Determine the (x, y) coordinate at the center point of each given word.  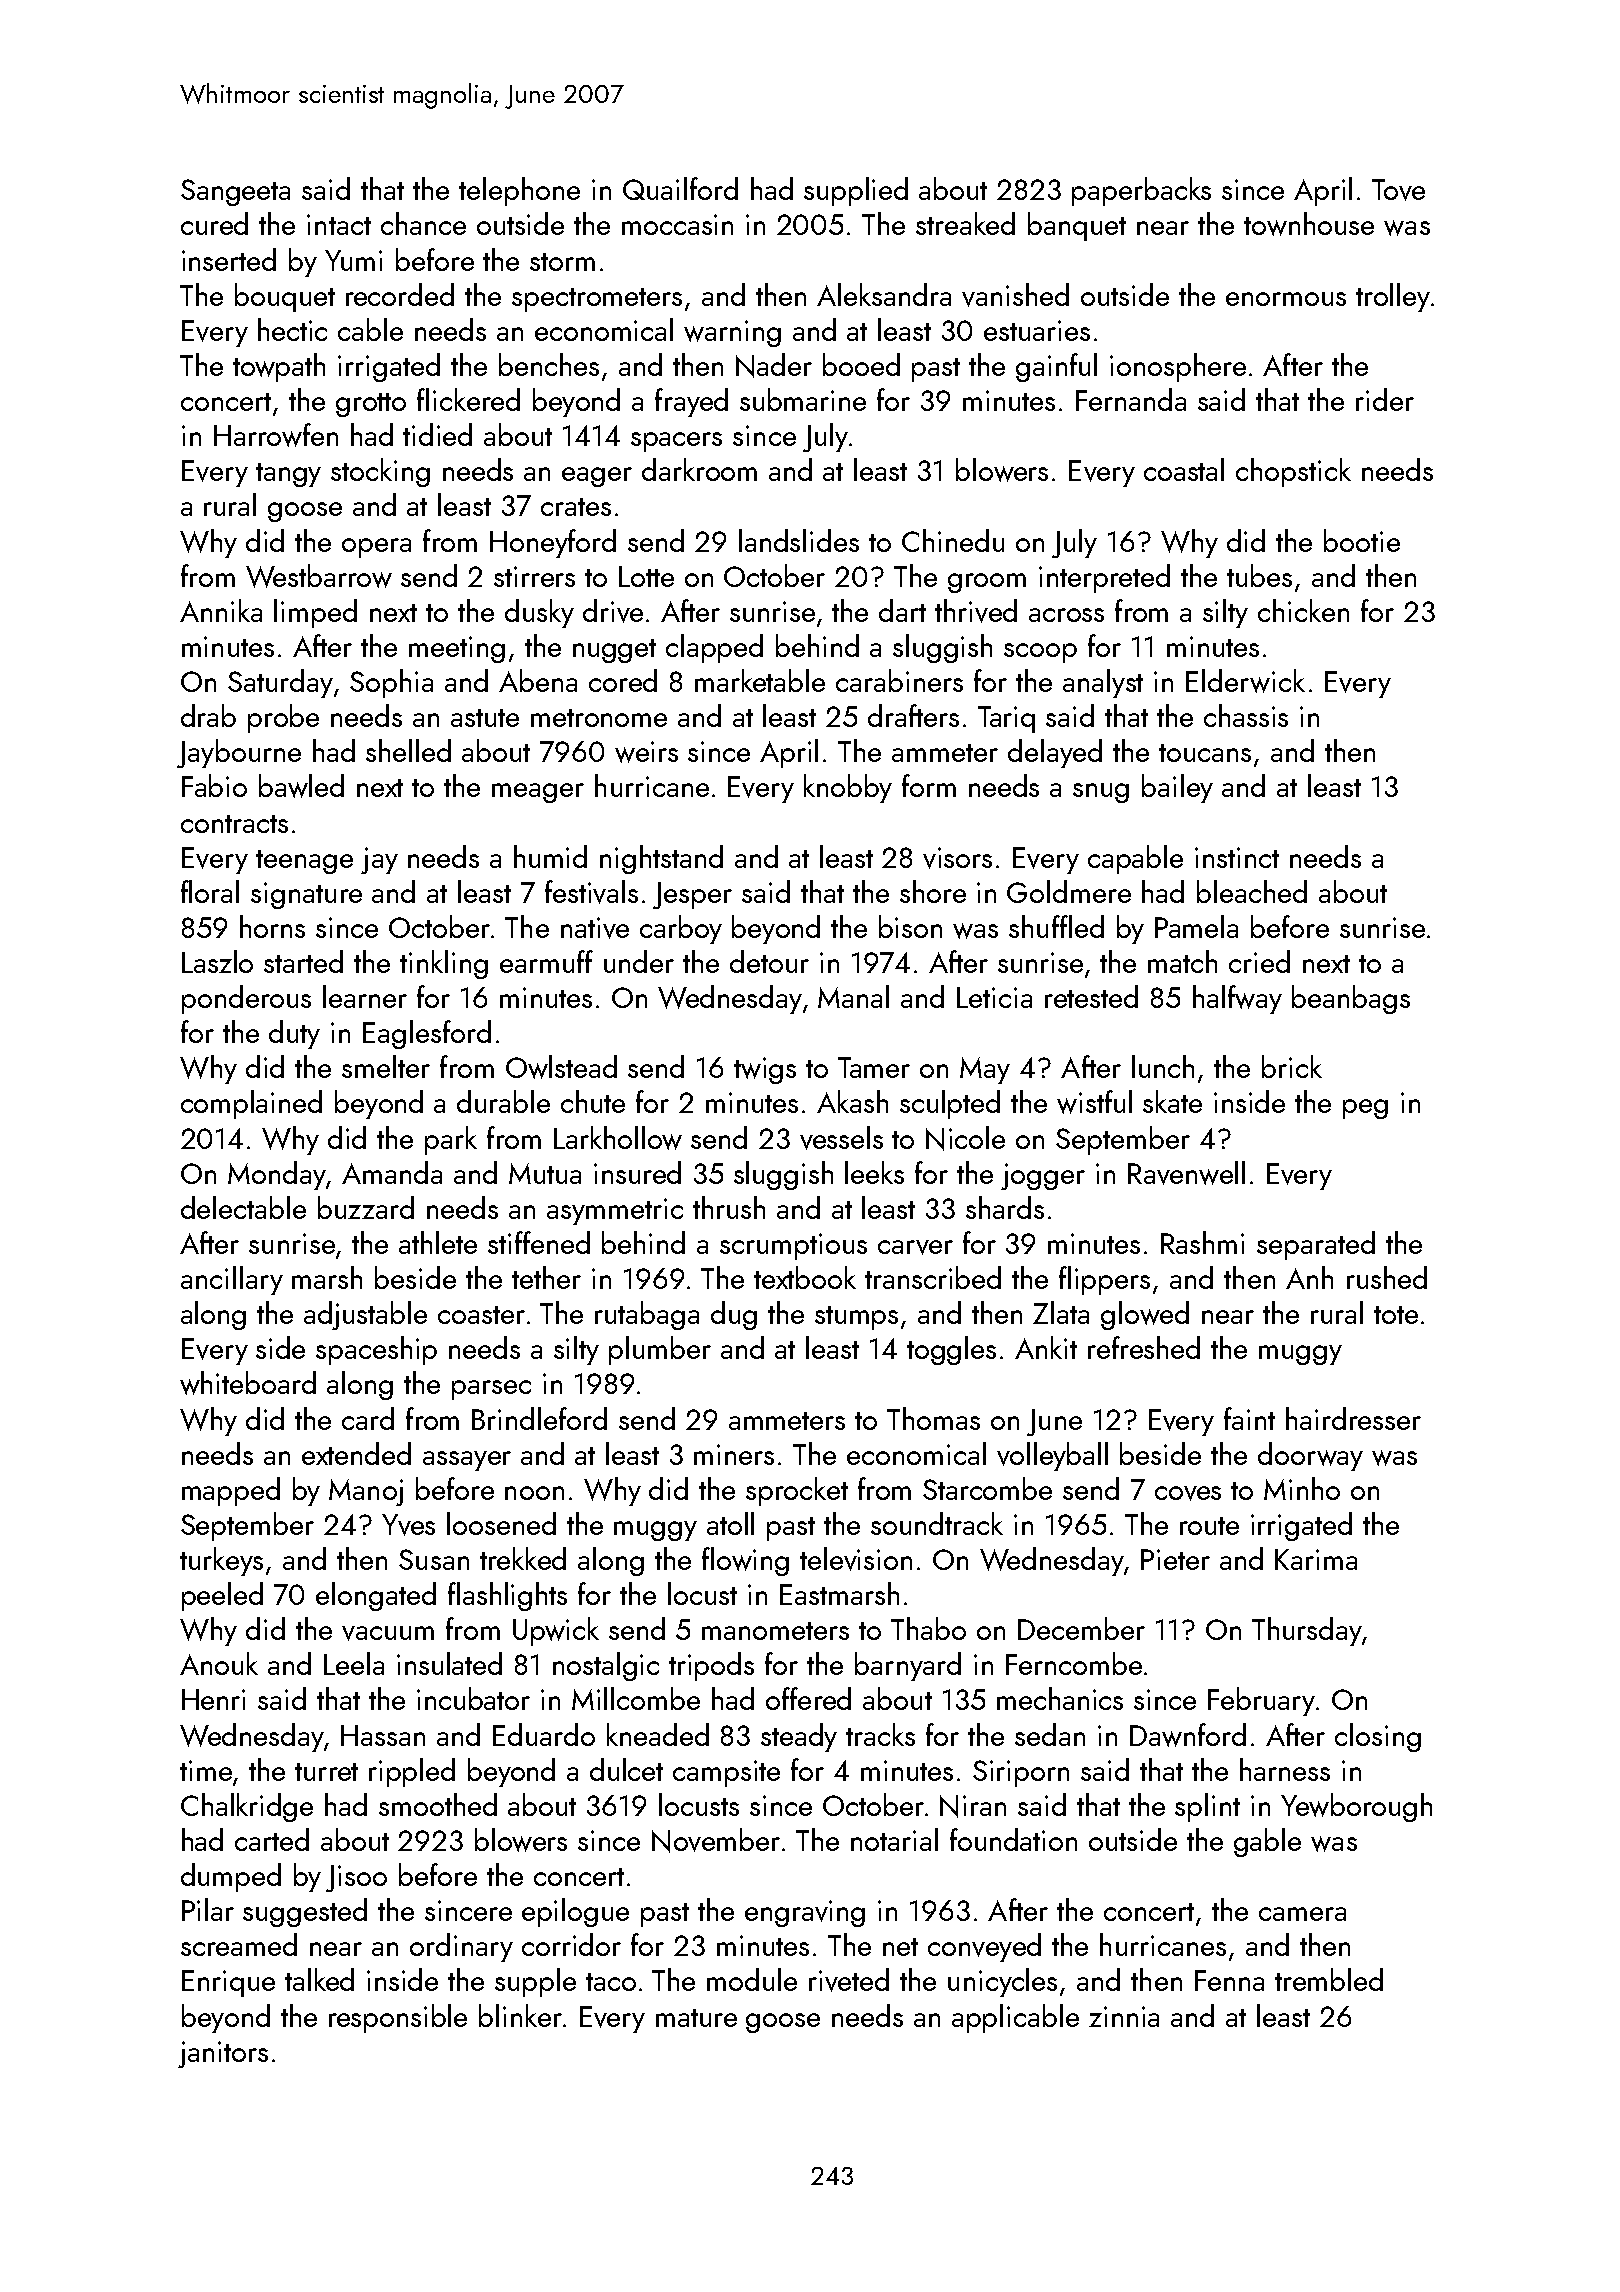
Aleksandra (884, 294)
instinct (1237, 857)
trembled (1329, 1979)
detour (769, 961)
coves (1188, 1493)
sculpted (950, 1104)
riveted (849, 1980)
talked (319, 1979)
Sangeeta (235, 192)
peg (1365, 1109)
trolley (1393, 297)
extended (356, 1453)
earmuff (546, 961)
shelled (408, 750)
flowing (745, 1561)
